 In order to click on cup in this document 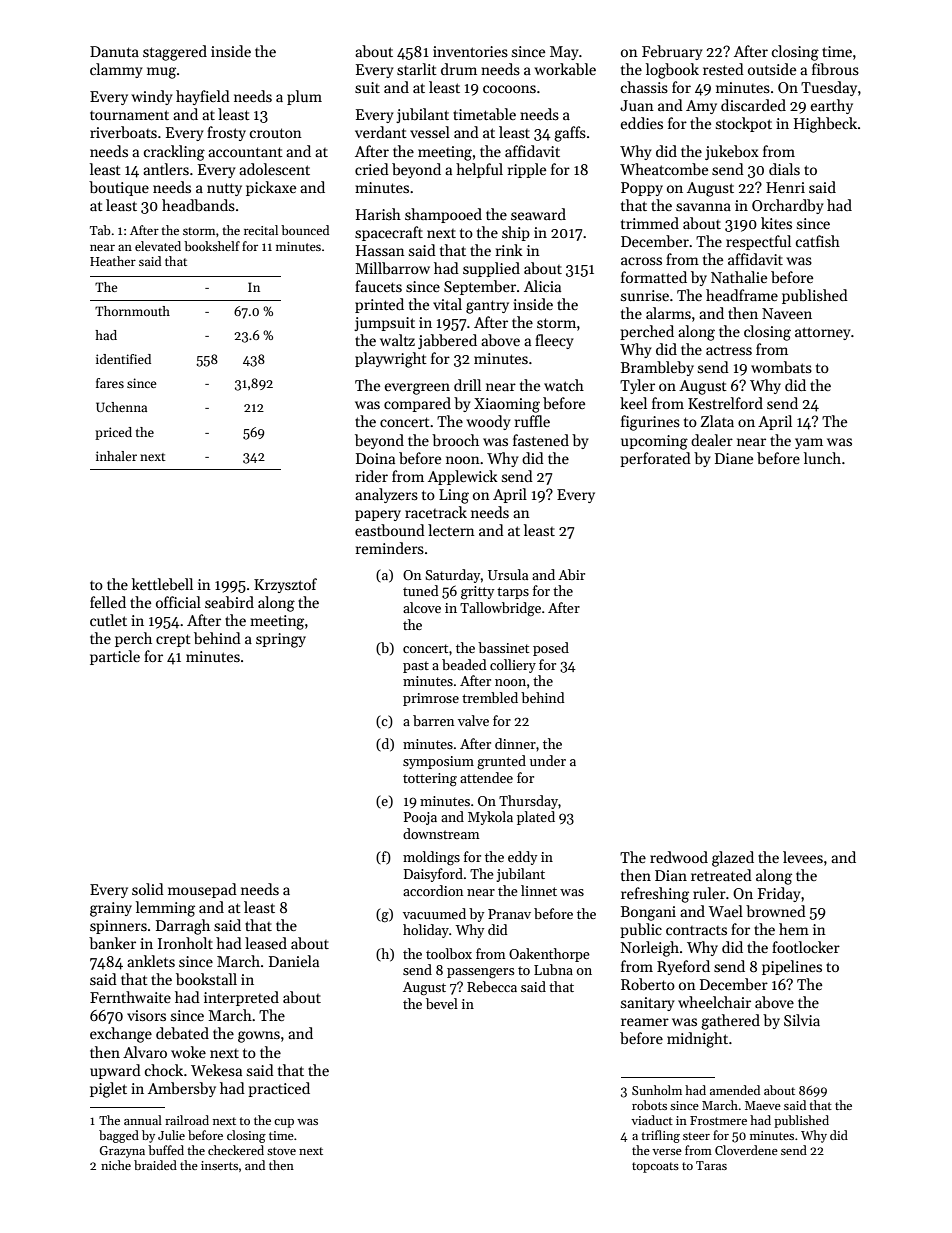, I will do `click(284, 1123)`.
